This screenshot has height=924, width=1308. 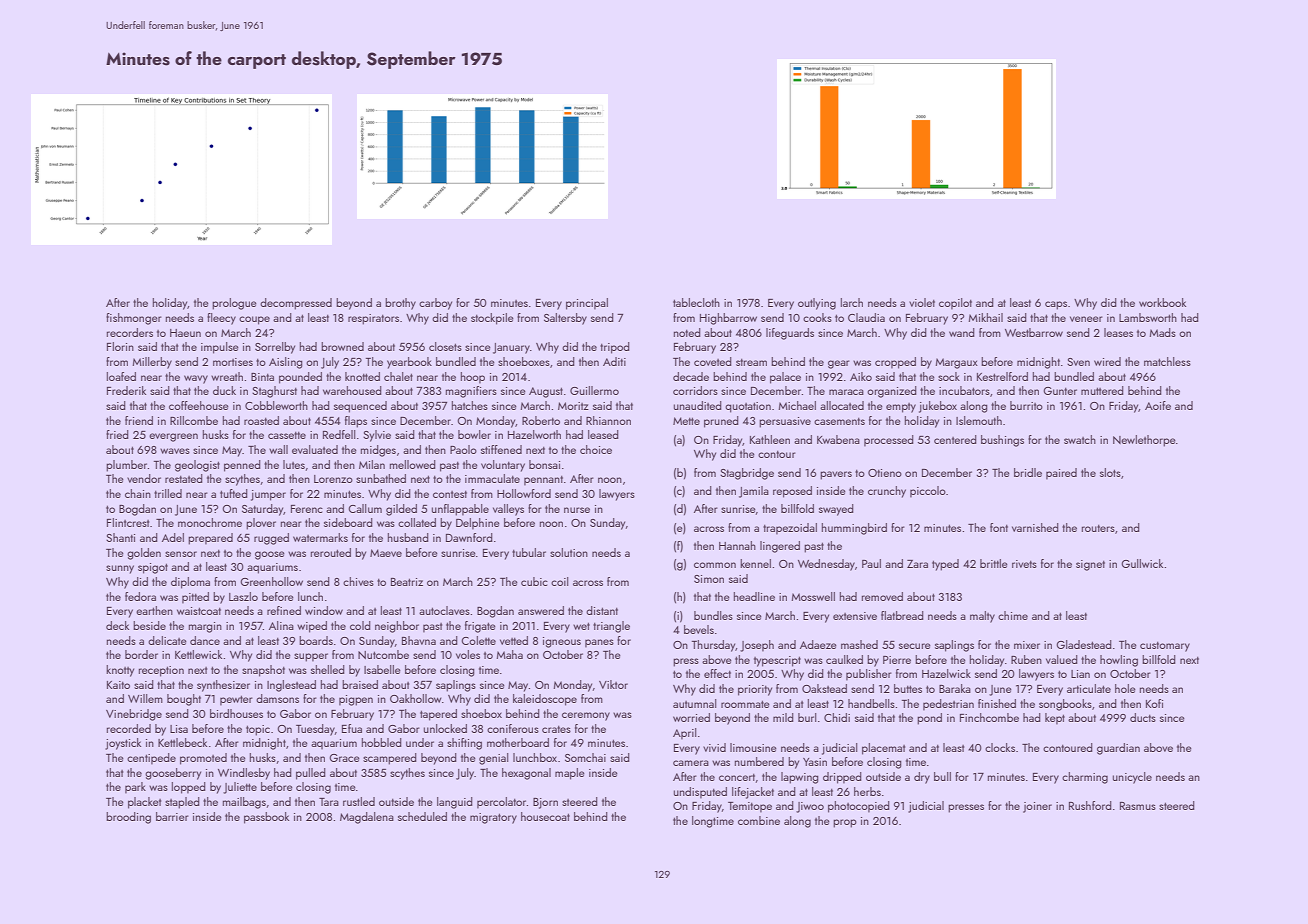 What do you see at coordinates (120, 537) in the screenshot?
I see `Shanti` at bounding box center [120, 537].
